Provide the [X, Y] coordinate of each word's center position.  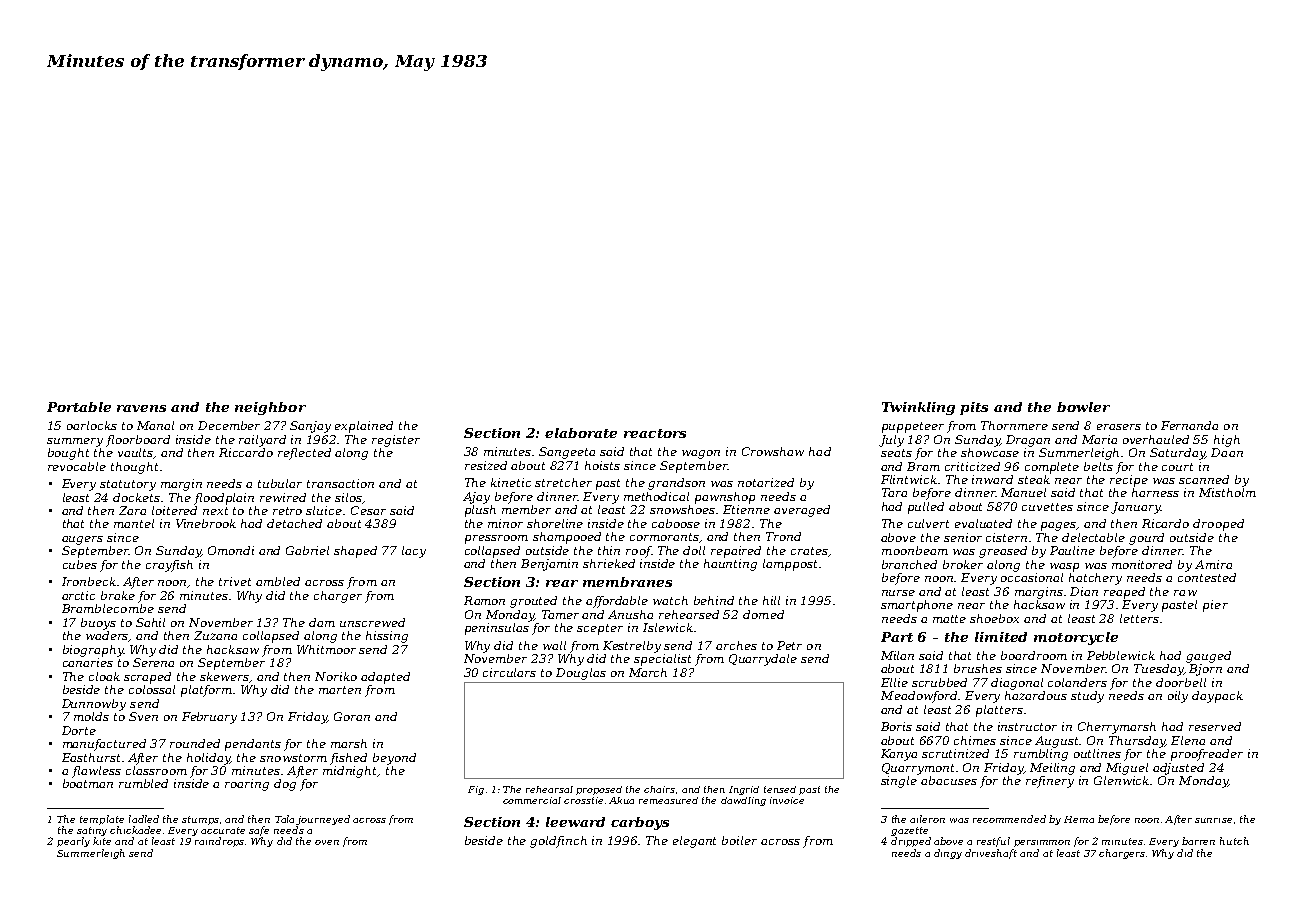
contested [1207, 577]
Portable [79, 407]
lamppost [790, 565]
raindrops [219, 842]
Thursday [1137, 742]
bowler [1083, 407]
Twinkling [918, 408]
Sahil [150, 622]
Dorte [79, 730]
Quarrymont [918, 769]
